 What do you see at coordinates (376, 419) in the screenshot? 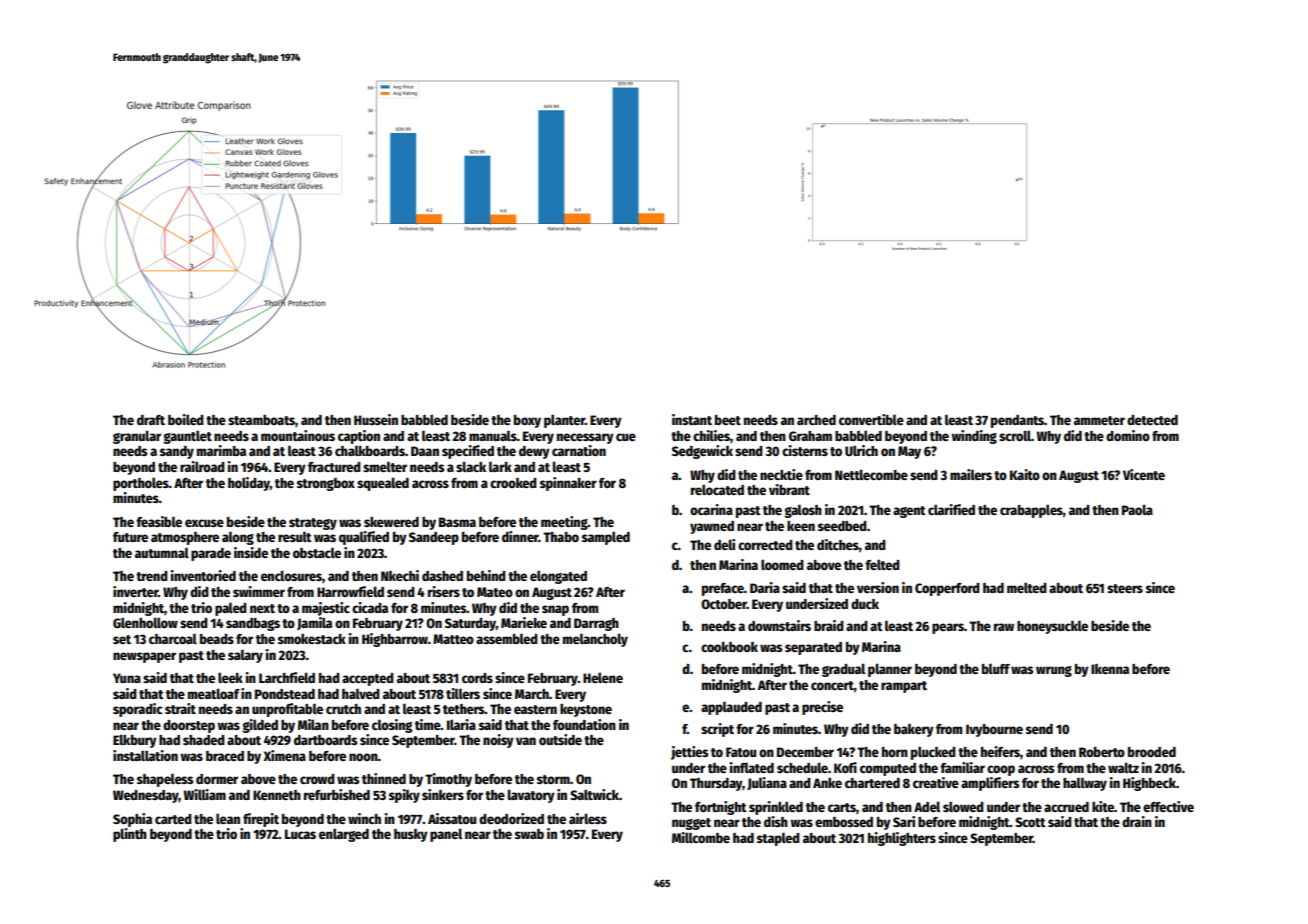
I see `Hussein` at bounding box center [376, 419].
